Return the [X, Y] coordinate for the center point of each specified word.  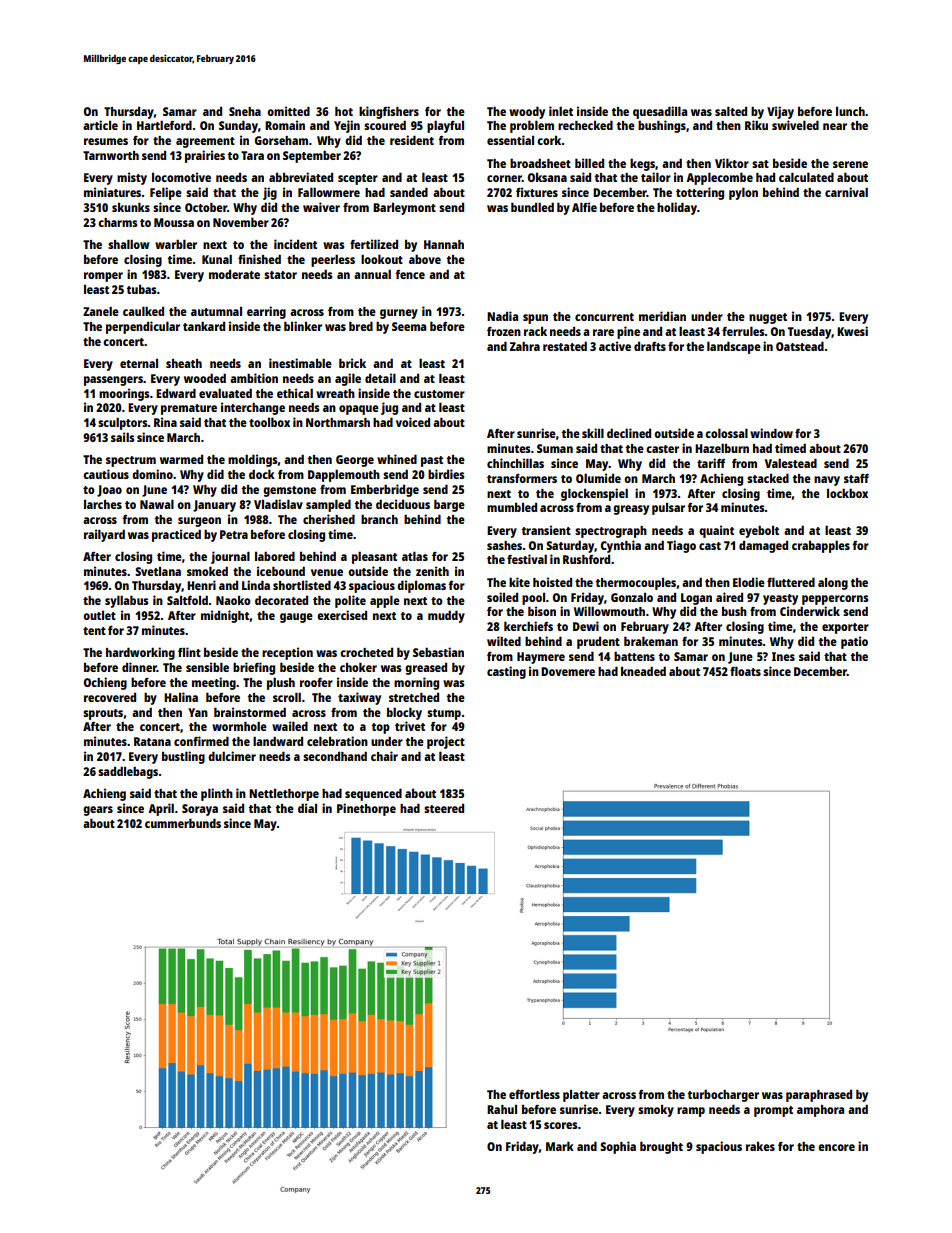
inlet [561, 111]
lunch [850, 111]
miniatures [112, 192]
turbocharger [723, 1095]
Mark [560, 1146]
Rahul [502, 1109]
